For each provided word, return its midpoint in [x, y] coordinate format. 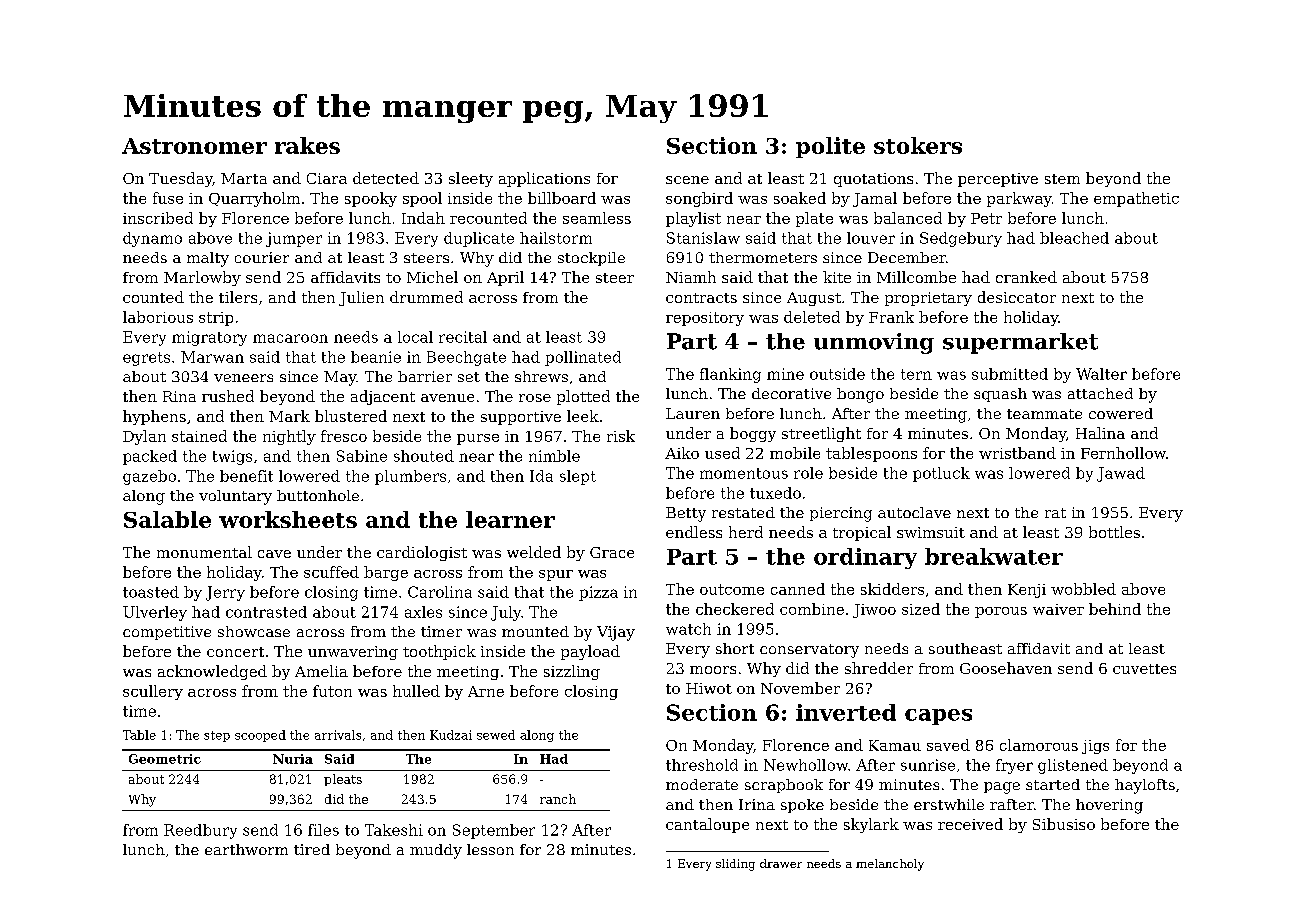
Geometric [165, 759]
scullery [153, 692]
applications [544, 179]
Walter [1101, 374]
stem [1062, 179]
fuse [168, 198]
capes [938, 717]
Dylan [144, 437]
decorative [791, 393]
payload [590, 652]
